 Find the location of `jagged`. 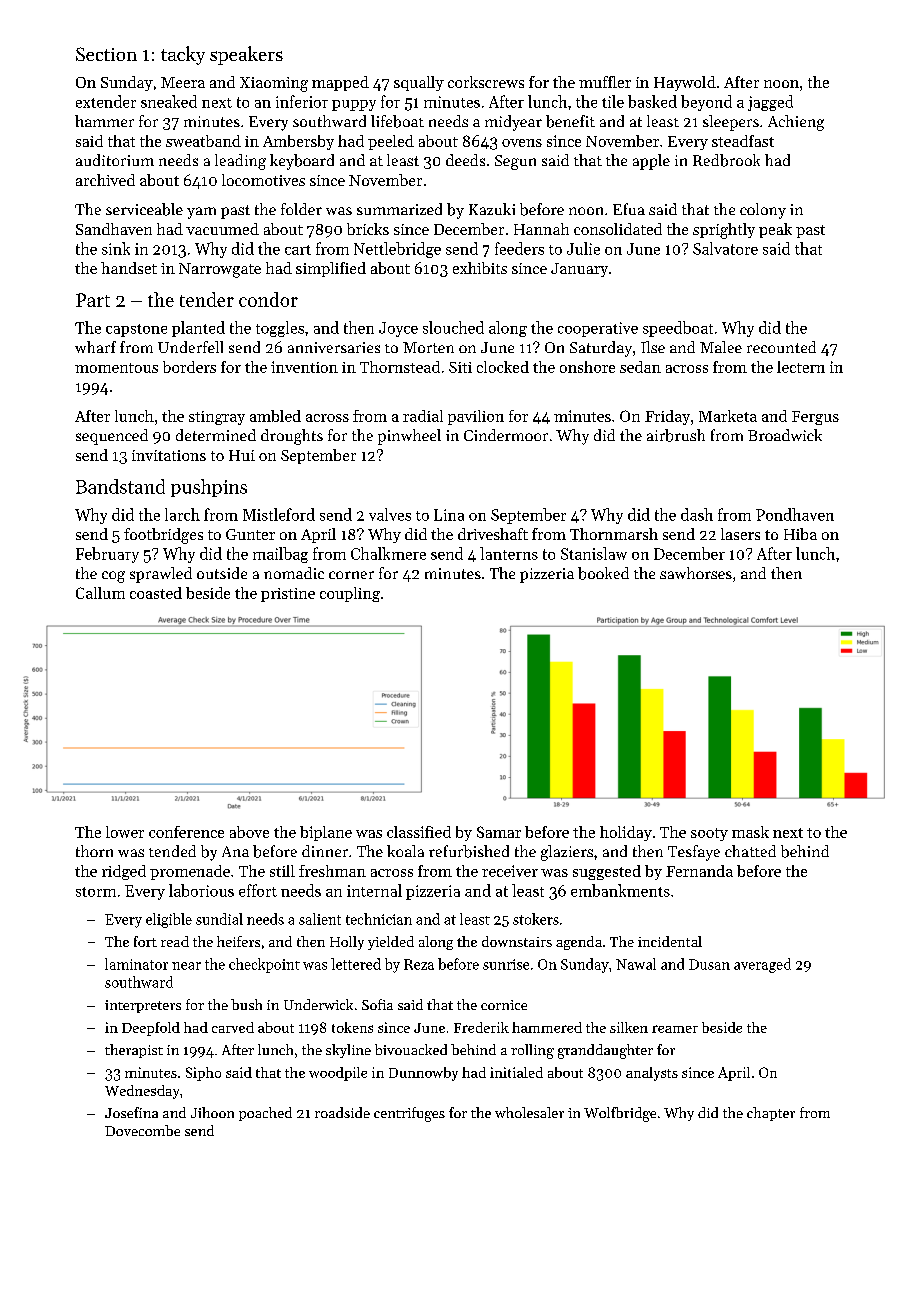

jagged is located at coordinates (770, 103).
